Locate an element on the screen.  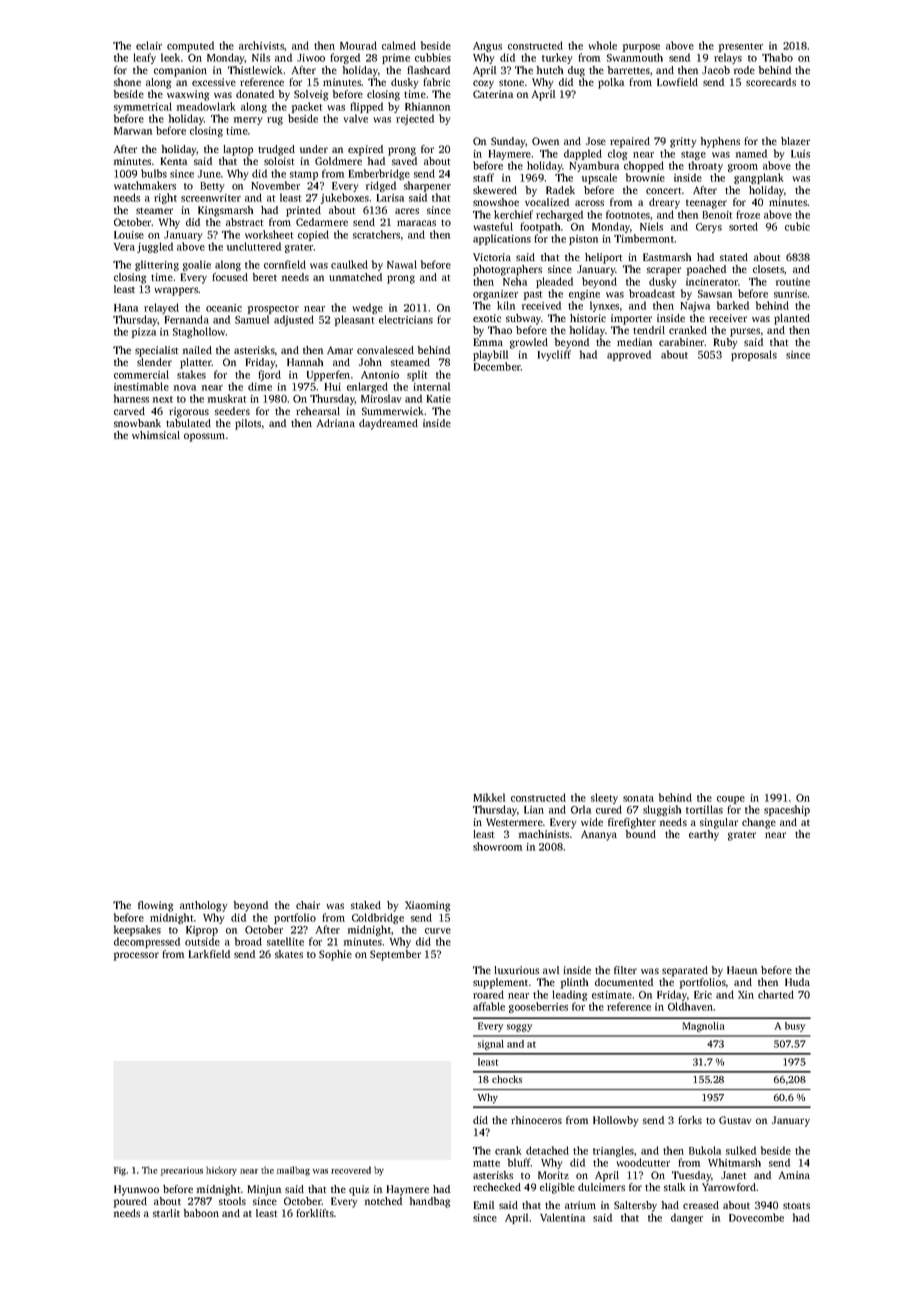
whimsical is located at coordinates (156, 435).
